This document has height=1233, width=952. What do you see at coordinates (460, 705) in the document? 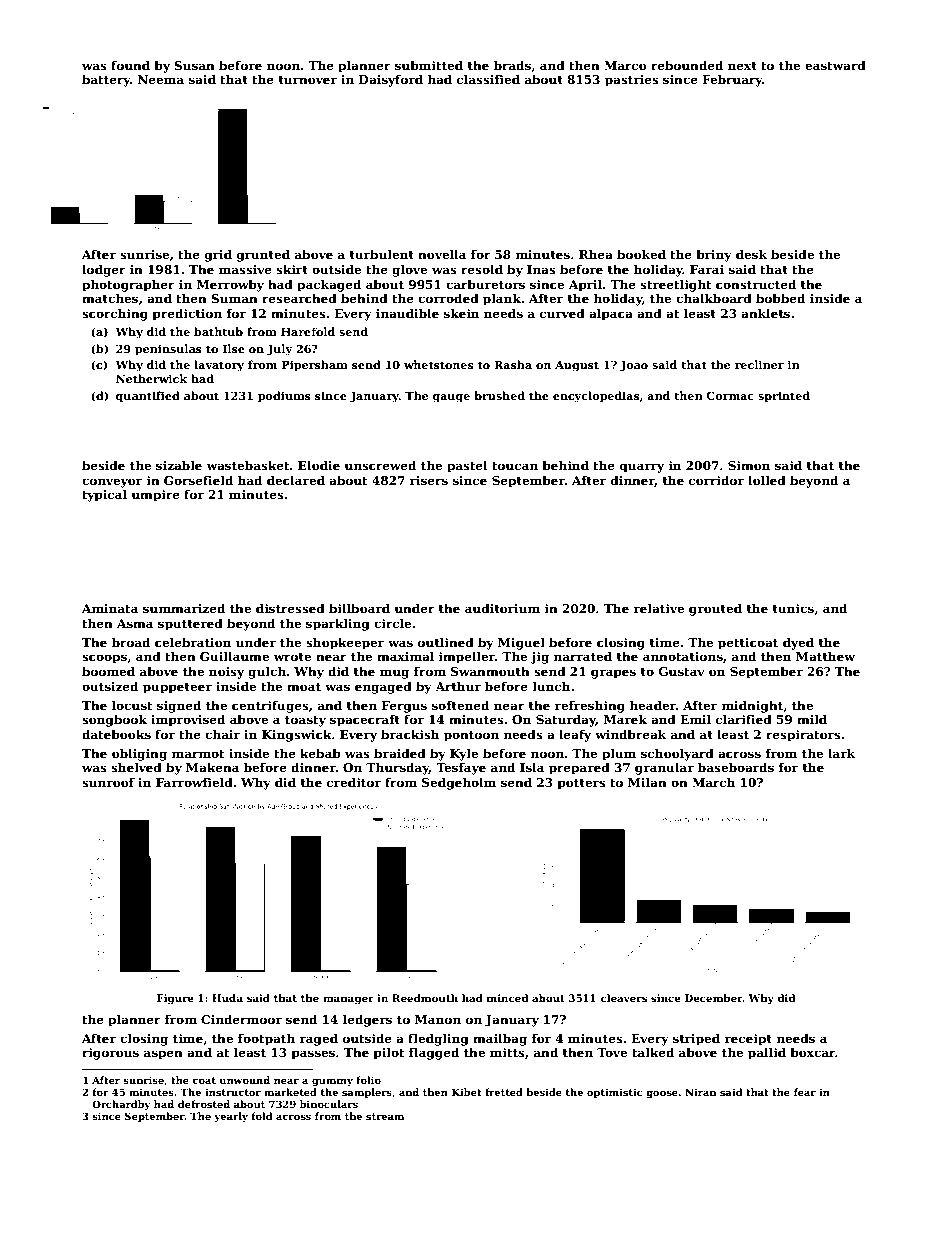
I see `softened` at bounding box center [460, 705].
